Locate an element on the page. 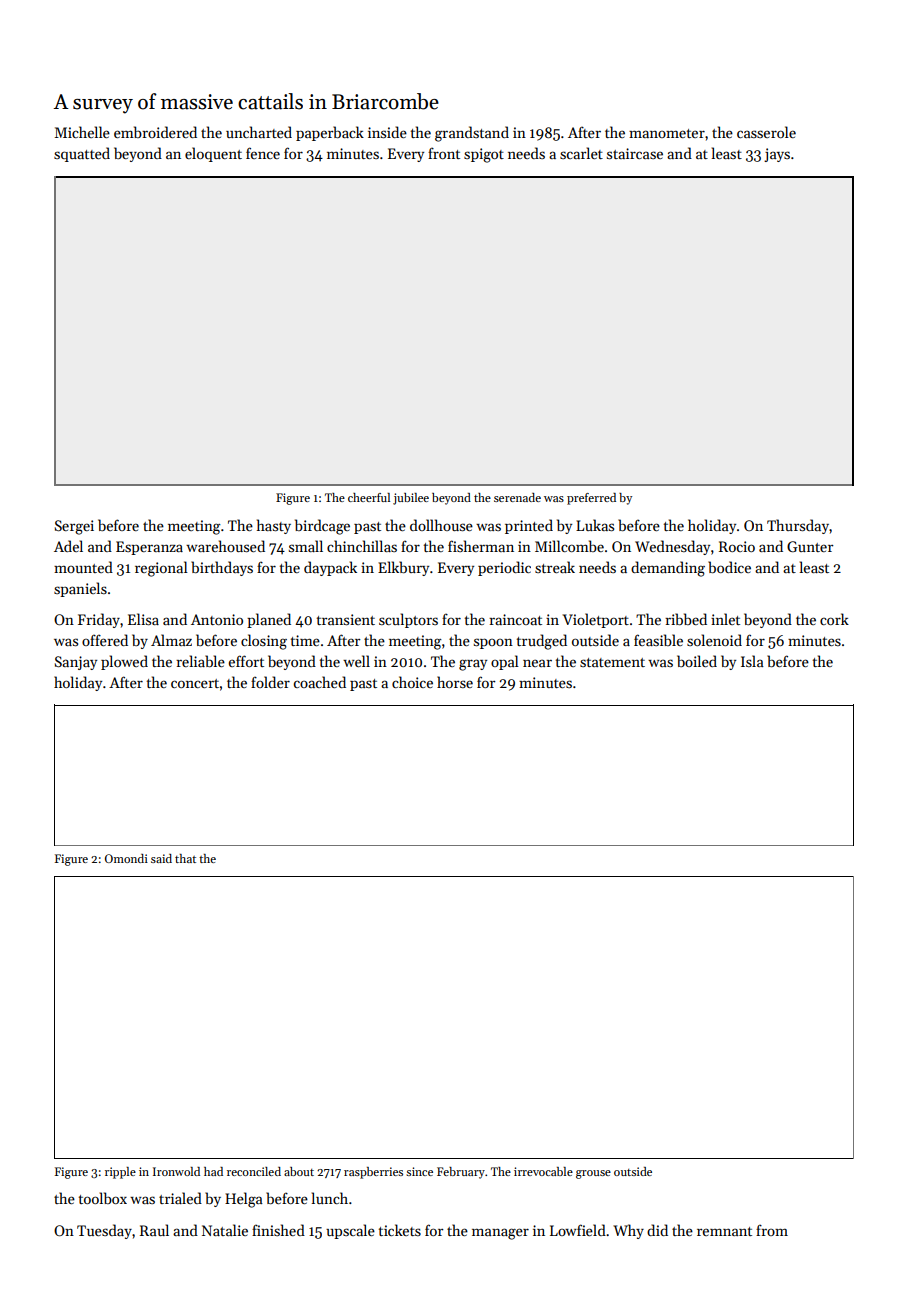 The width and height of the document is (908, 1316). statement is located at coordinates (612, 662).
